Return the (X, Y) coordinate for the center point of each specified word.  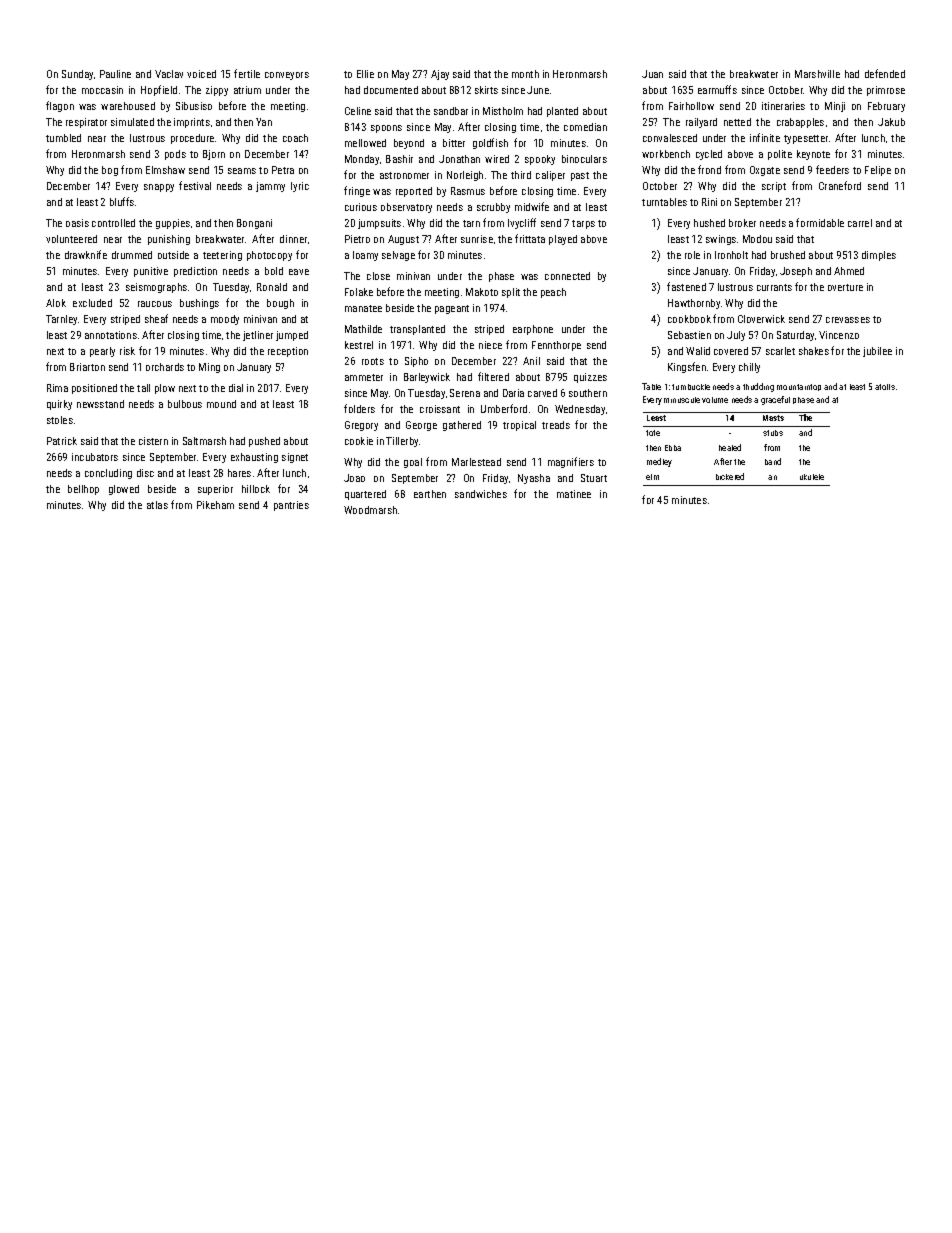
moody (225, 320)
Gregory (361, 426)
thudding (758, 387)
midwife (532, 206)
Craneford (840, 185)
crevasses (848, 320)
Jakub (891, 122)
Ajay (440, 75)
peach (553, 293)
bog (110, 171)
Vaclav (169, 74)
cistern (153, 441)
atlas (157, 505)
